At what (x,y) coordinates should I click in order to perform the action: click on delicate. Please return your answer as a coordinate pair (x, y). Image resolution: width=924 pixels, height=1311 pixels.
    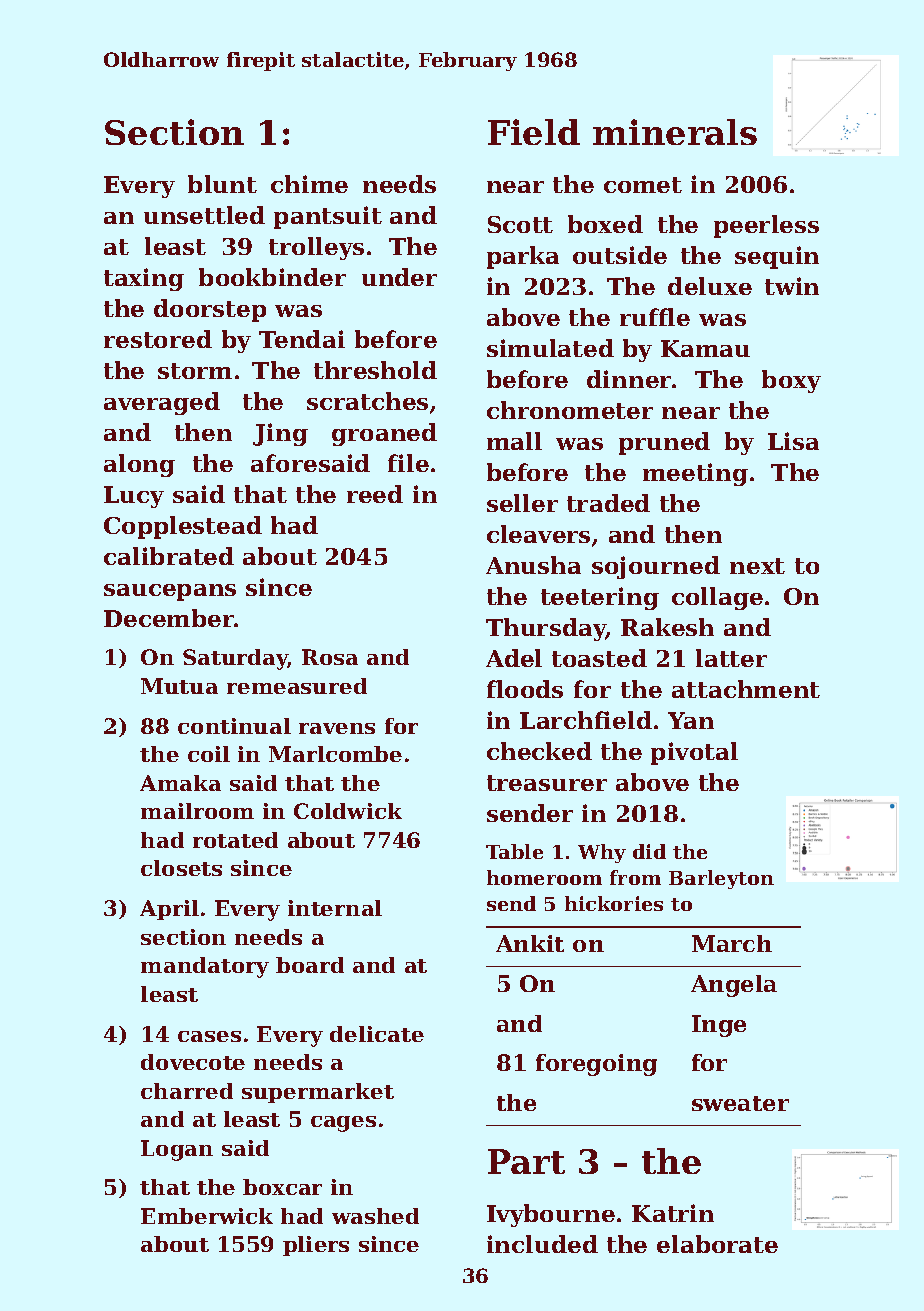
    Looking at the image, I should click on (377, 1034).
